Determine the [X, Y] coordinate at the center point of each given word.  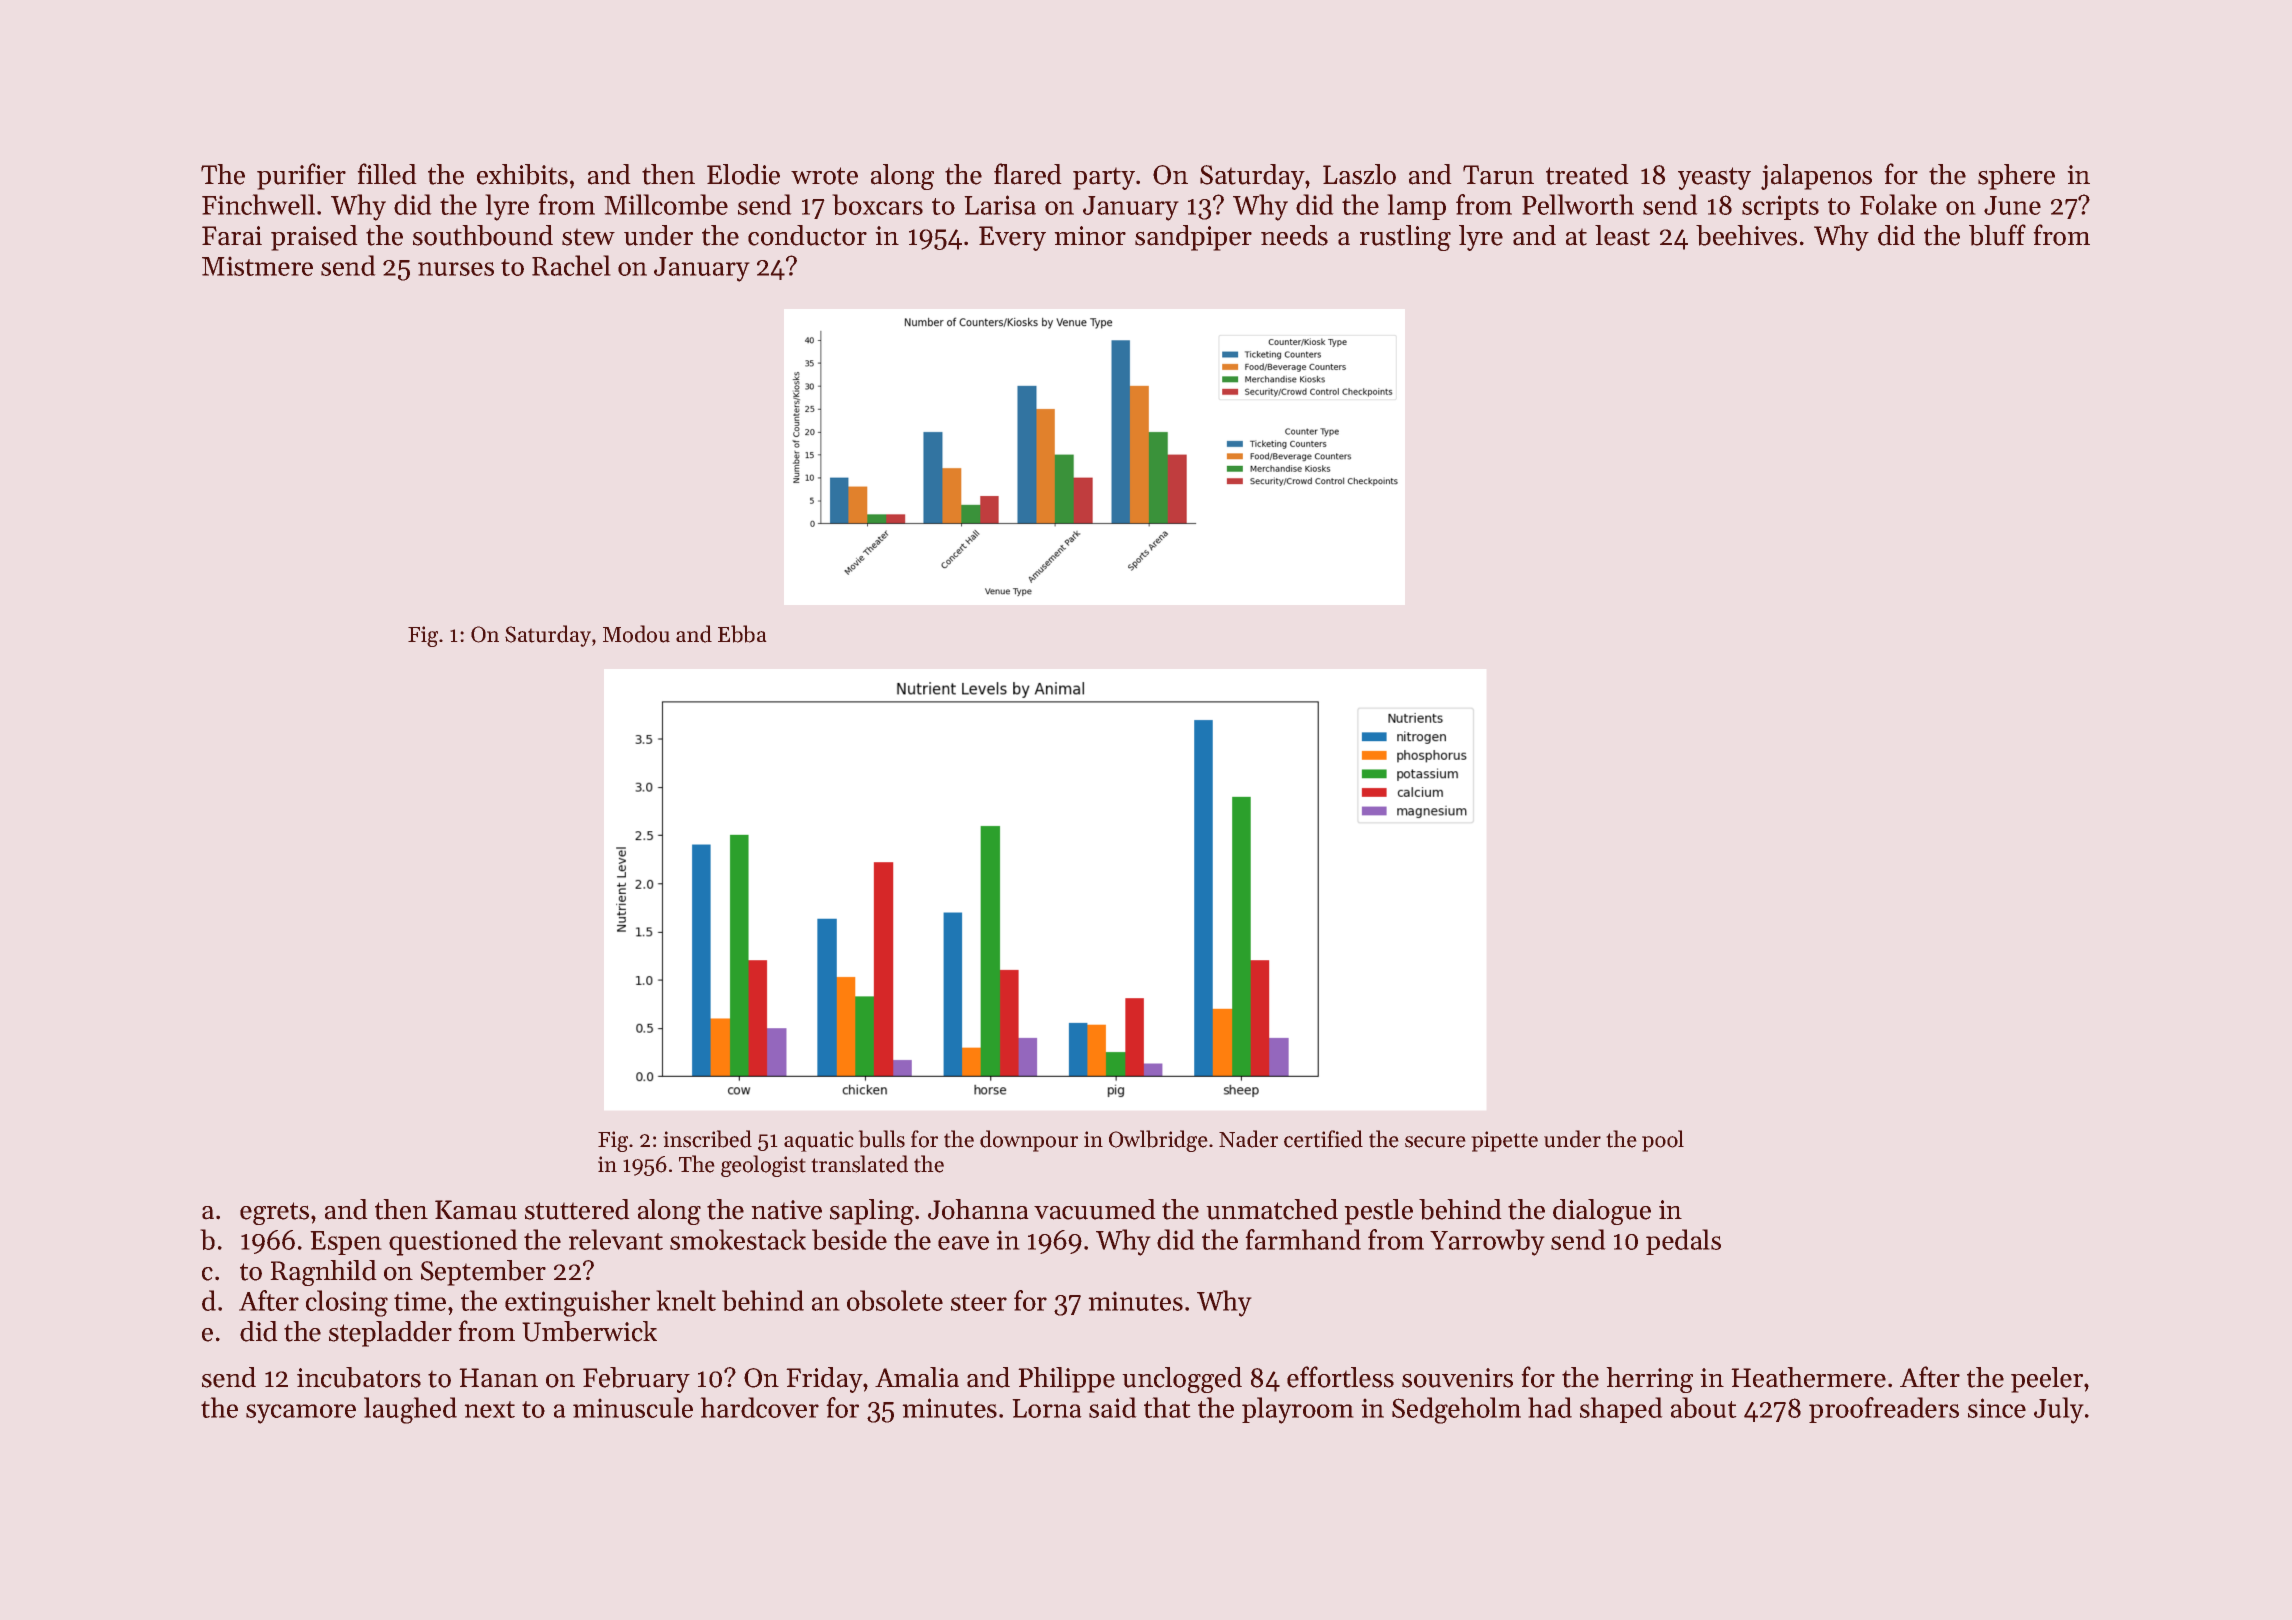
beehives [1746, 235]
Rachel [571, 265]
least [1622, 235]
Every [1012, 238]
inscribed [707, 1139]
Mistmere [257, 266]
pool [1663, 1141]
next [489, 1409]
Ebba [742, 634]
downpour [1029, 1141]
